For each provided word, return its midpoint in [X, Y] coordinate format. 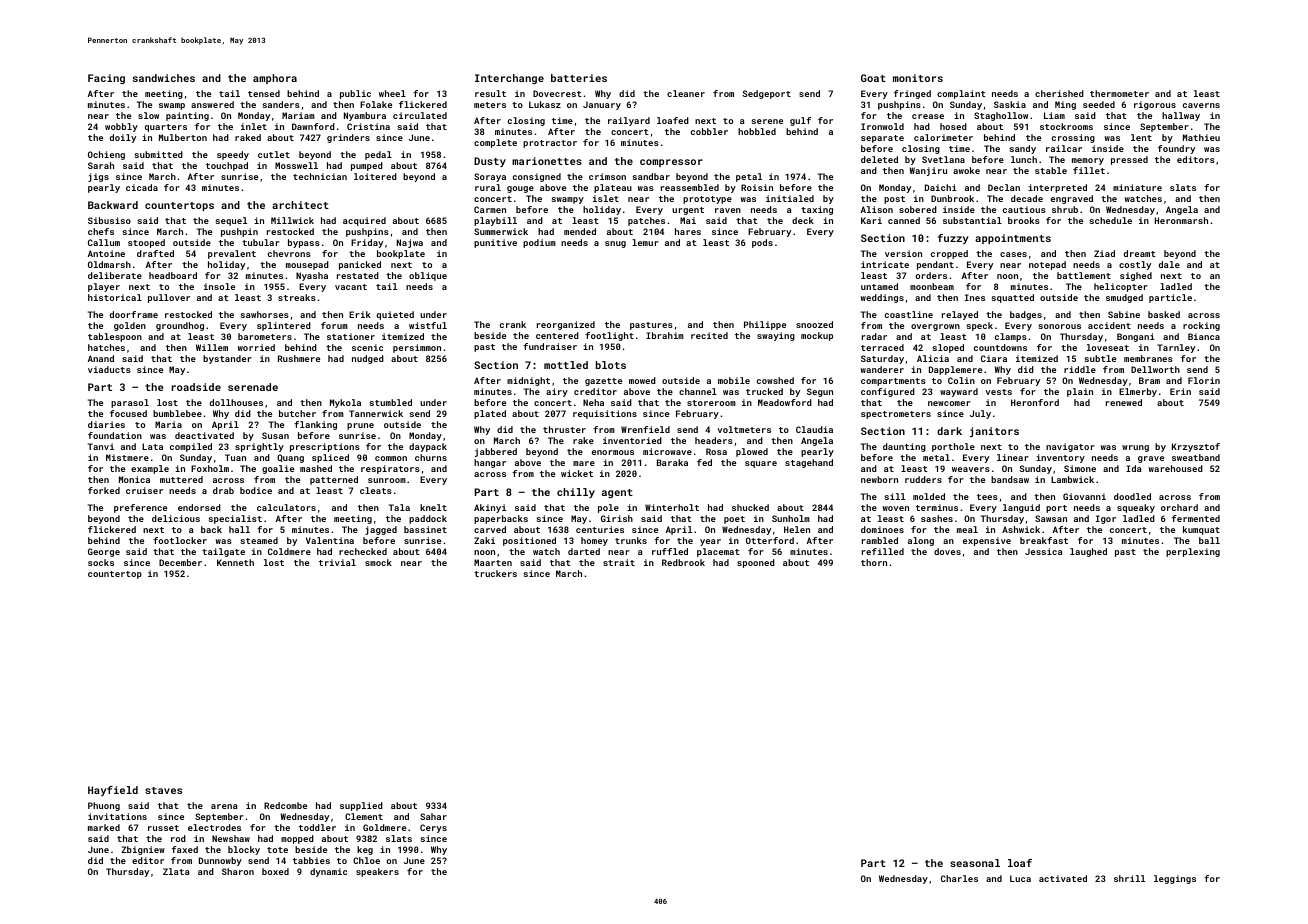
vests [999, 392]
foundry [1176, 149]
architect [300, 205]
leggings [1175, 879]
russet [163, 828]
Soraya [490, 177]
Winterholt [672, 507]
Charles [959, 878]
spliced [330, 458]
